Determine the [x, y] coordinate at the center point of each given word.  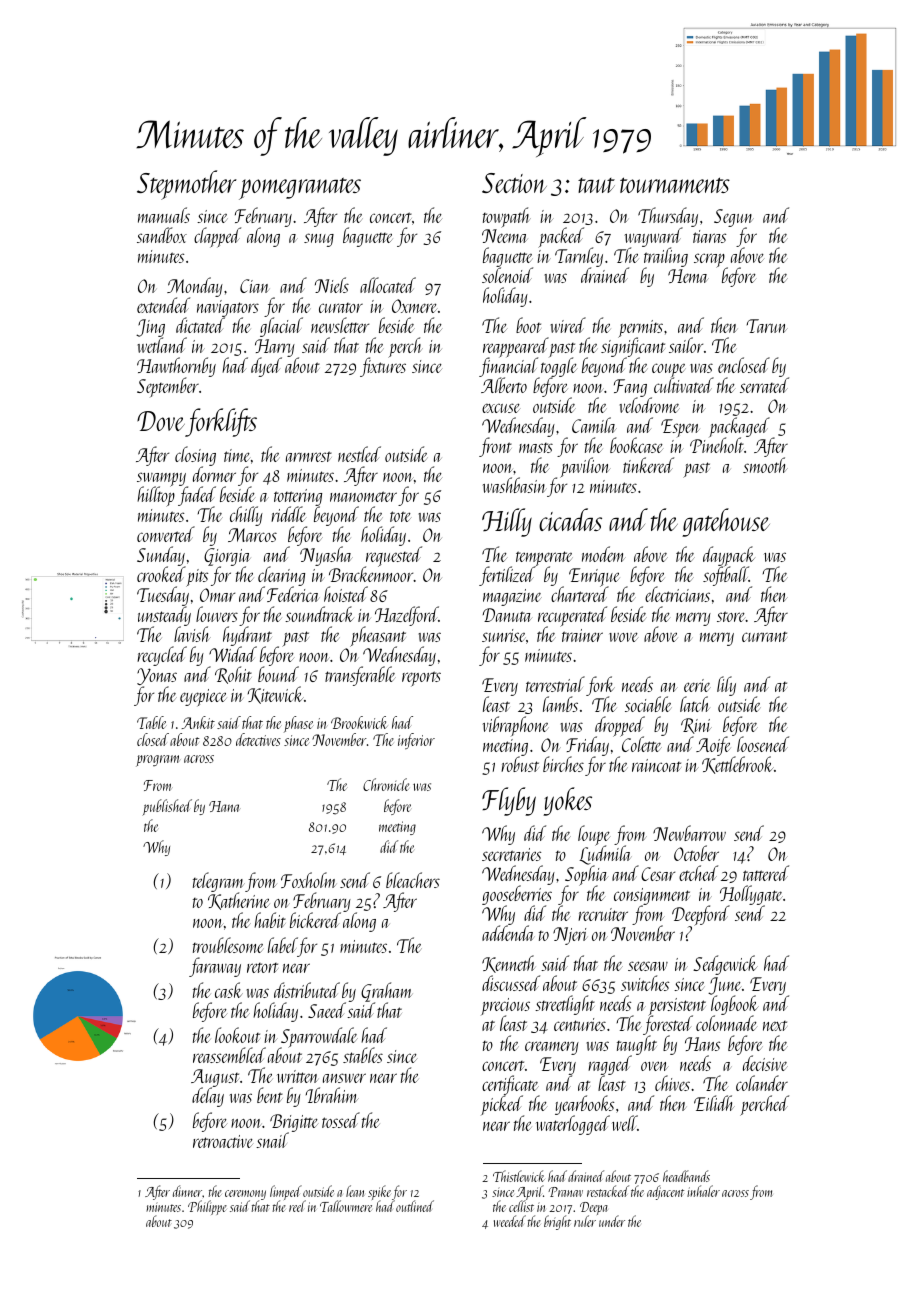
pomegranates [300, 189]
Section [514, 183]
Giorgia [227, 557]
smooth [765, 465]
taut [596, 185]
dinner [187, 1191]
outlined [415, 1206]
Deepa [594, 1209]
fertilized [507, 576]
